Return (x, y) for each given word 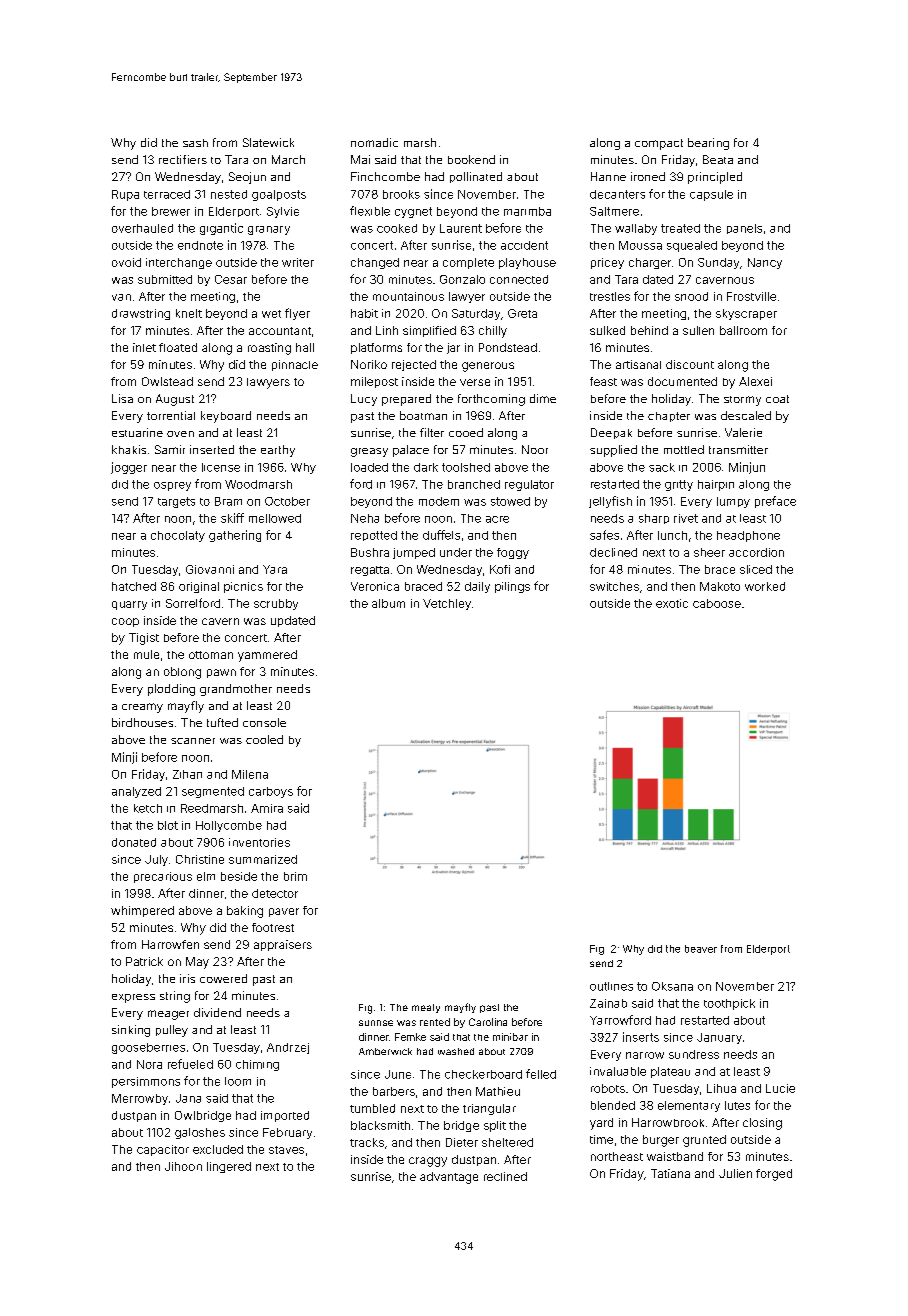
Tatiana (670, 1173)
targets (176, 502)
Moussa (640, 245)
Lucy (364, 400)
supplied (613, 451)
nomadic (374, 142)
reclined (505, 1176)
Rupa (125, 195)
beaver (701, 949)
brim (295, 876)
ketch (148, 808)
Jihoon (183, 1166)
